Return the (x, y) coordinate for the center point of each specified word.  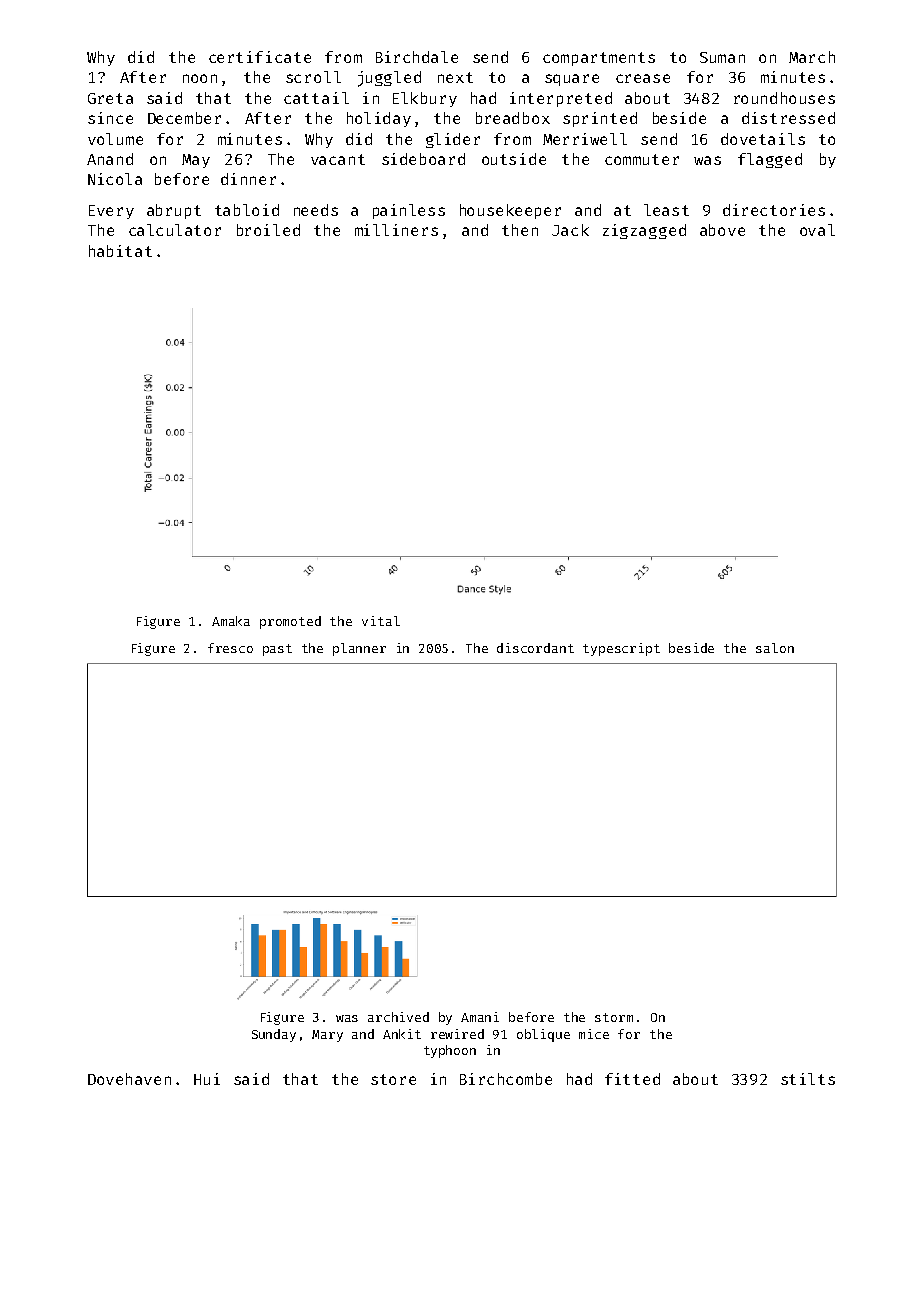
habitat (120, 251)
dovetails (763, 139)
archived (398, 1017)
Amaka (231, 621)
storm (614, 1017)
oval (817, 230)
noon (200, 78)
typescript (621, 649)
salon (775, 648)
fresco (230, 648)
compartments (599, 59)
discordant (535, 648)
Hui (207, 1079)
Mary (327, 1036)
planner (359, 649)
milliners (396, 230)
